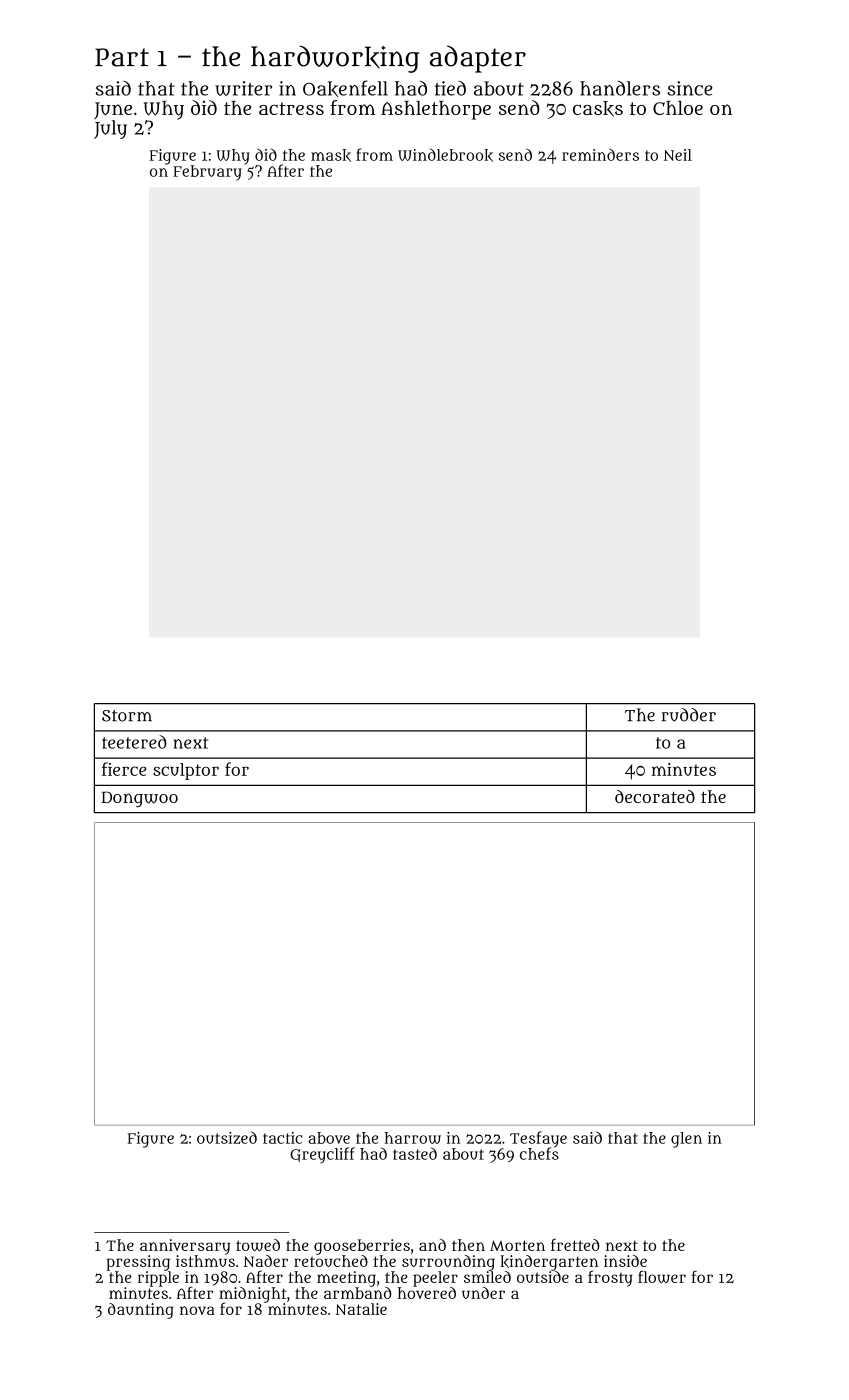 This document has width=849, height=1400. Describe the element at coordinates (445, 155) in the document. I see `Windlebrook` at that location.
